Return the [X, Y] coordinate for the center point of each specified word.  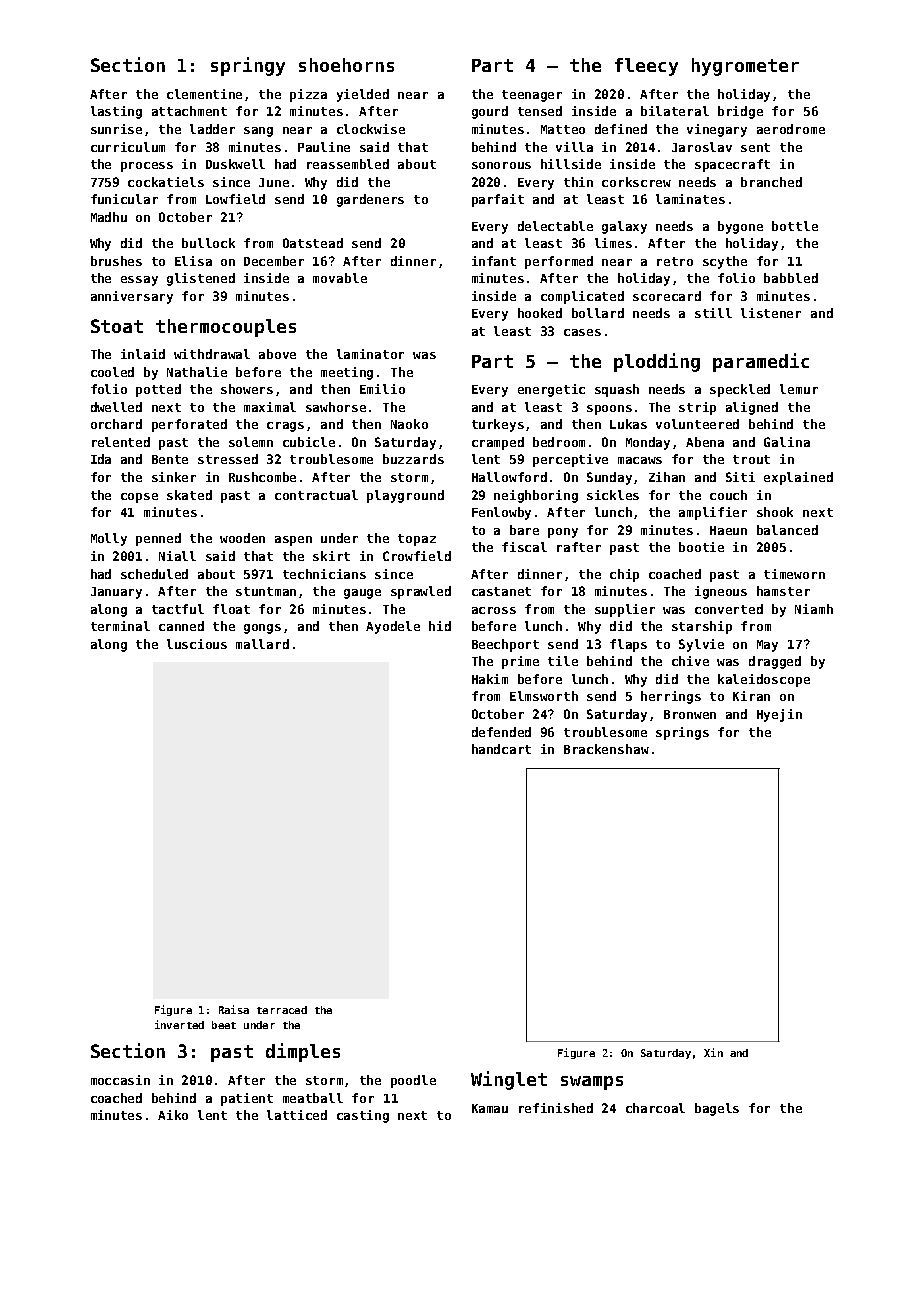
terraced [282, 1010]
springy [248, 66]
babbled [791, 278]
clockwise [371, 129]
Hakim [490, 679]
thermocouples [226, 328]
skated [189, 495]
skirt [331, 556]
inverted [179, 1024]
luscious [197, 644]
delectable [555, 226]
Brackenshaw [606, 749]
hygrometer [745, 67]
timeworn [794, 574]
